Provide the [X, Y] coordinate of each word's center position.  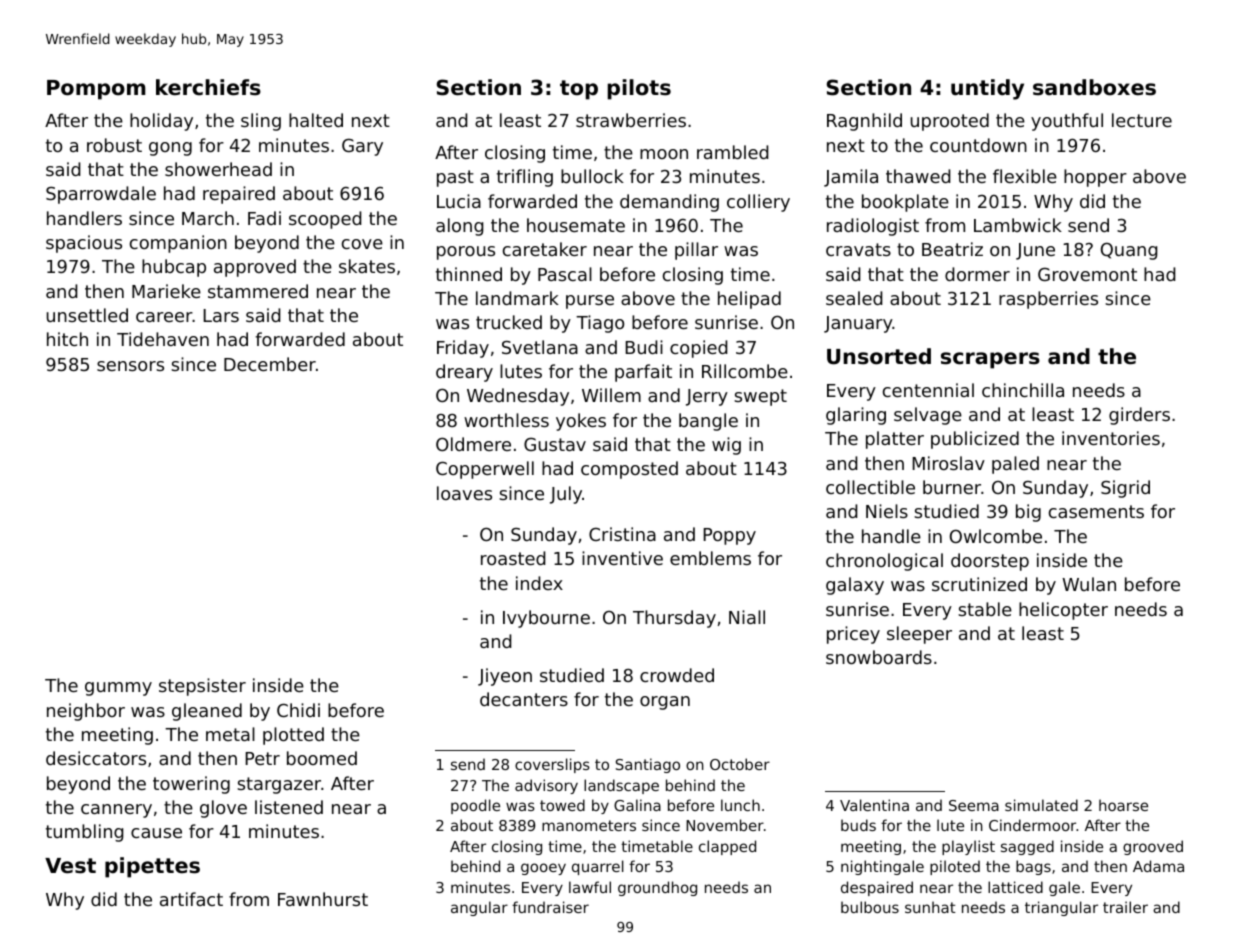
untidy [987, 89]
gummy [118, 689]
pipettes [152, 867]
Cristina [622, 534]
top [579, 90]
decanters [524, 699]
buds [858, 825]
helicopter [1063, 611]
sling [261, 122]
